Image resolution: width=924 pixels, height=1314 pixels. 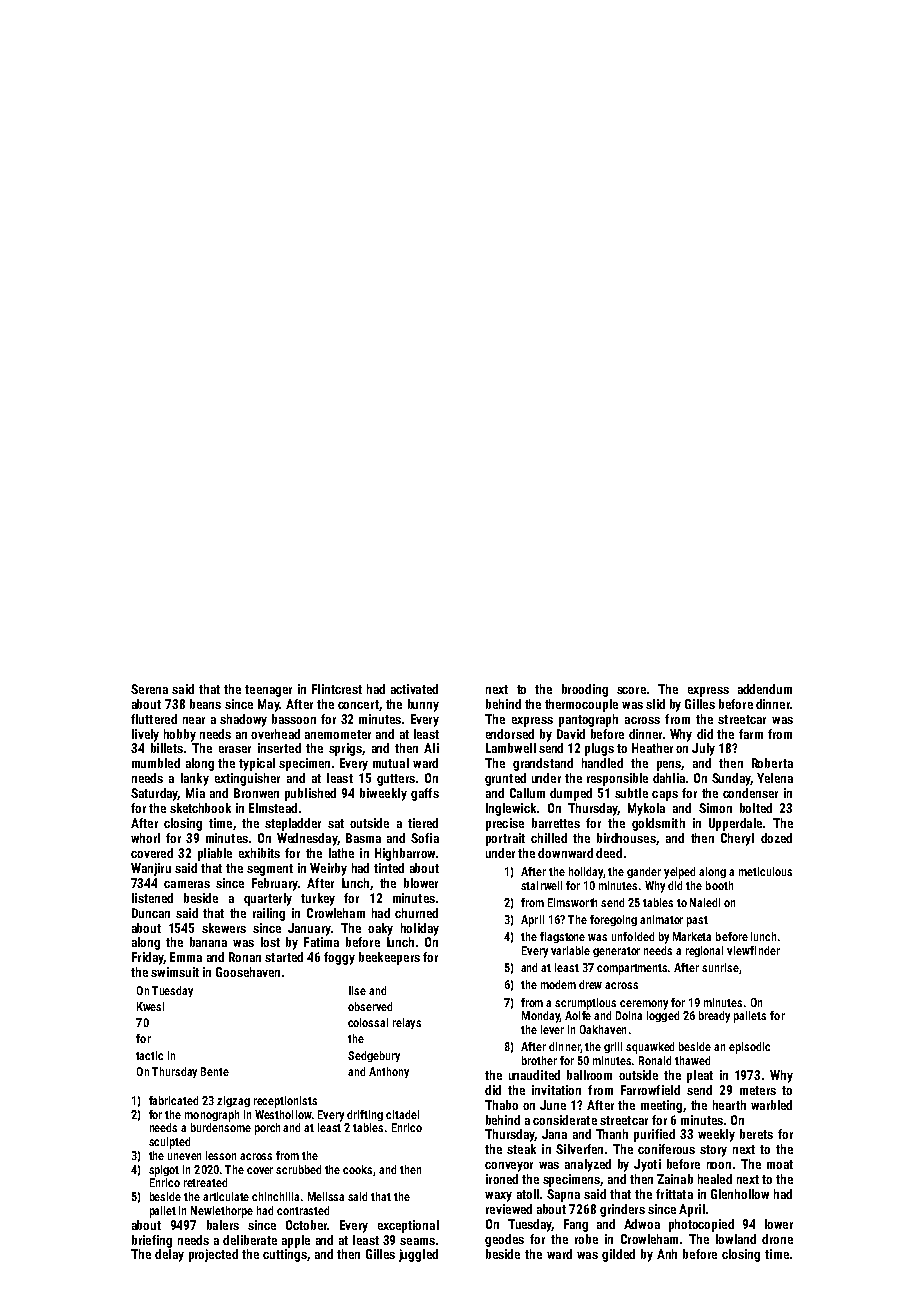 What do you see at coordinates (631, 690) in the screenshot?
I see `score` at bounding box center [631, 690].
